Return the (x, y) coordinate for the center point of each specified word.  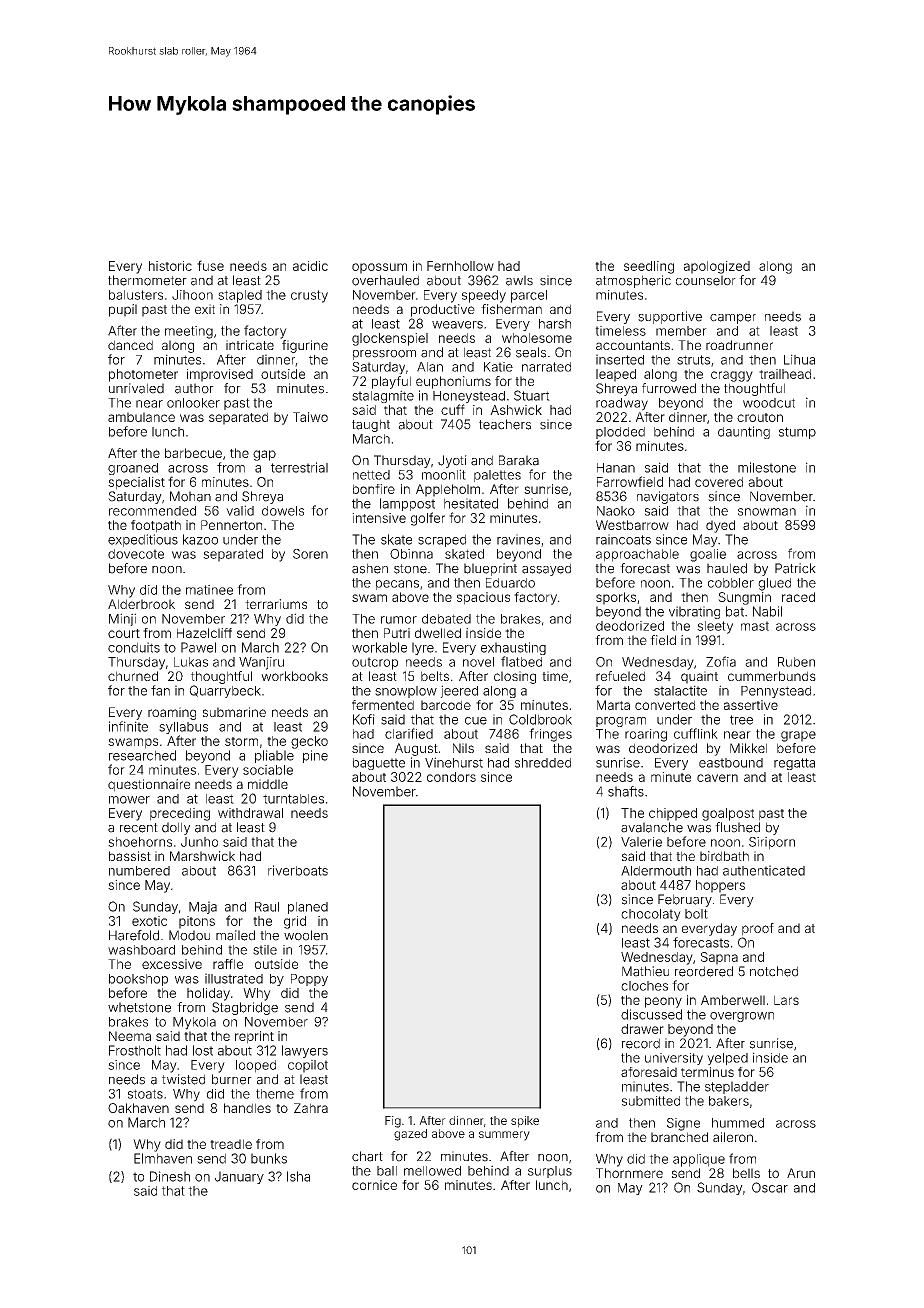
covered (719, 482)
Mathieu (645, 971)
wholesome (537, 338)
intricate (250, 345)
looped (256, 1066)
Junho (199, 842)
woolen (306, 935)
